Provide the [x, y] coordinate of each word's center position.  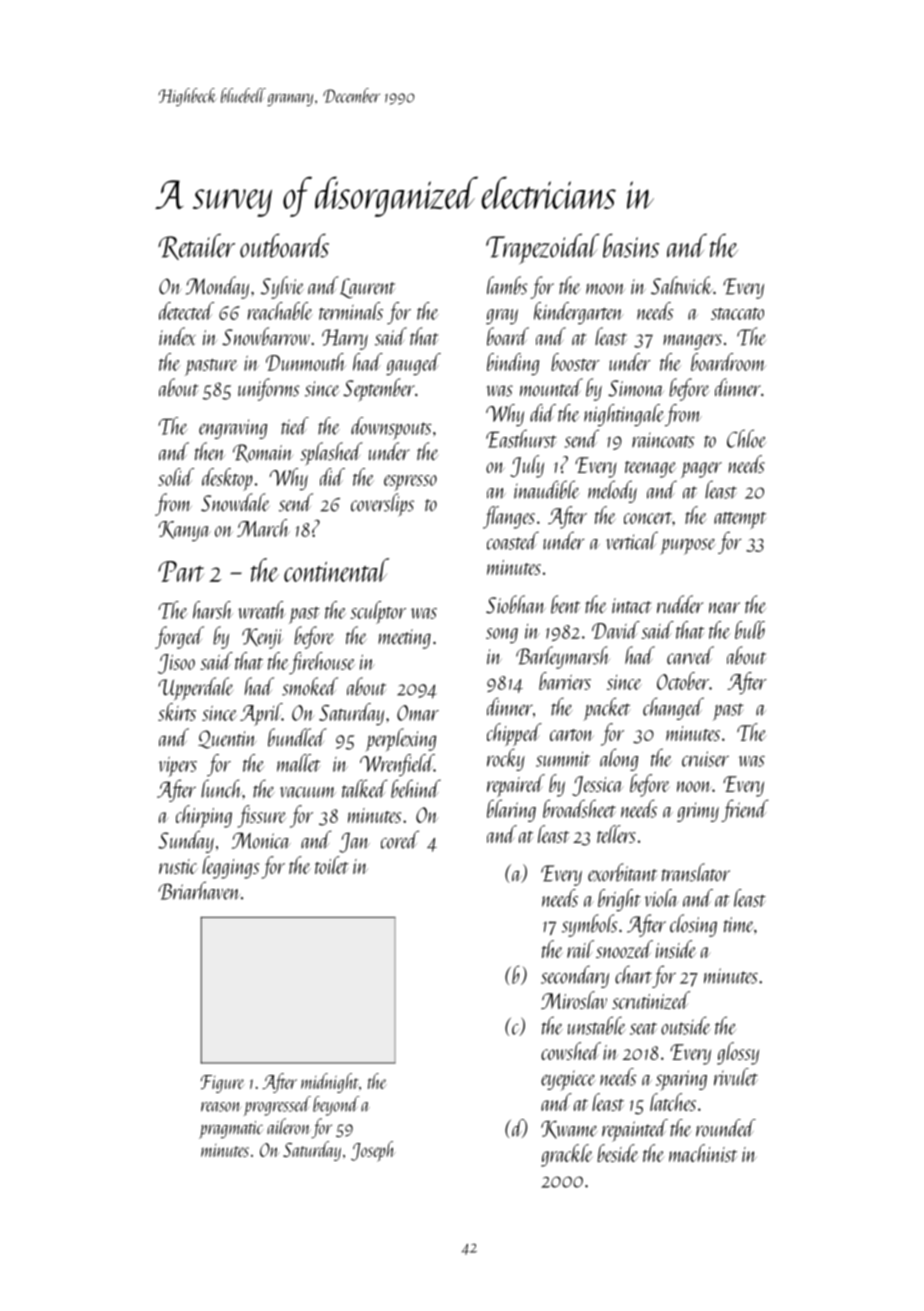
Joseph [373, 1151]
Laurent [368, 288]
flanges [509, 517]
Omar [418, 713]
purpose [688, 547]
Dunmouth [306, 362]
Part [181, 571]
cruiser [705, 759]
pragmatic [231, 1130]
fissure [262, 816]
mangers [692, 342]
